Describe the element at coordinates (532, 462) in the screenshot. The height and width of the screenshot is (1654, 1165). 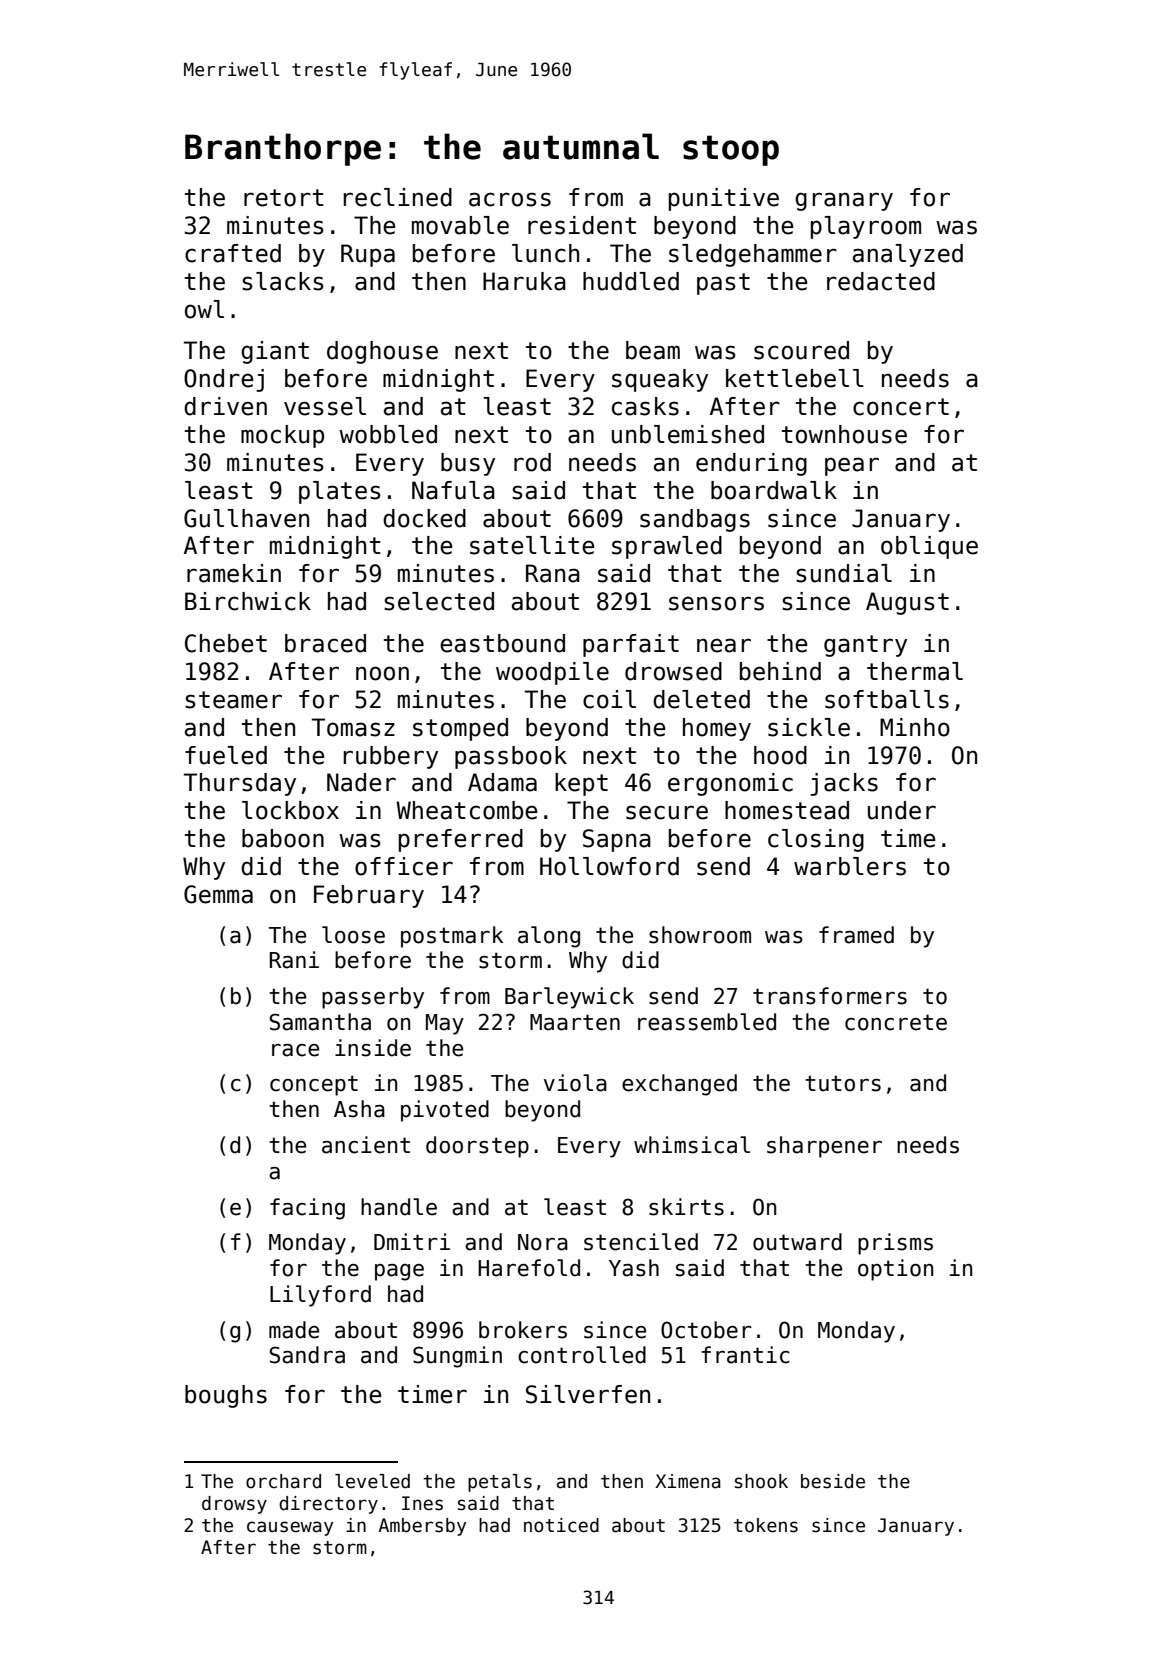
I see `rod` at that location.
